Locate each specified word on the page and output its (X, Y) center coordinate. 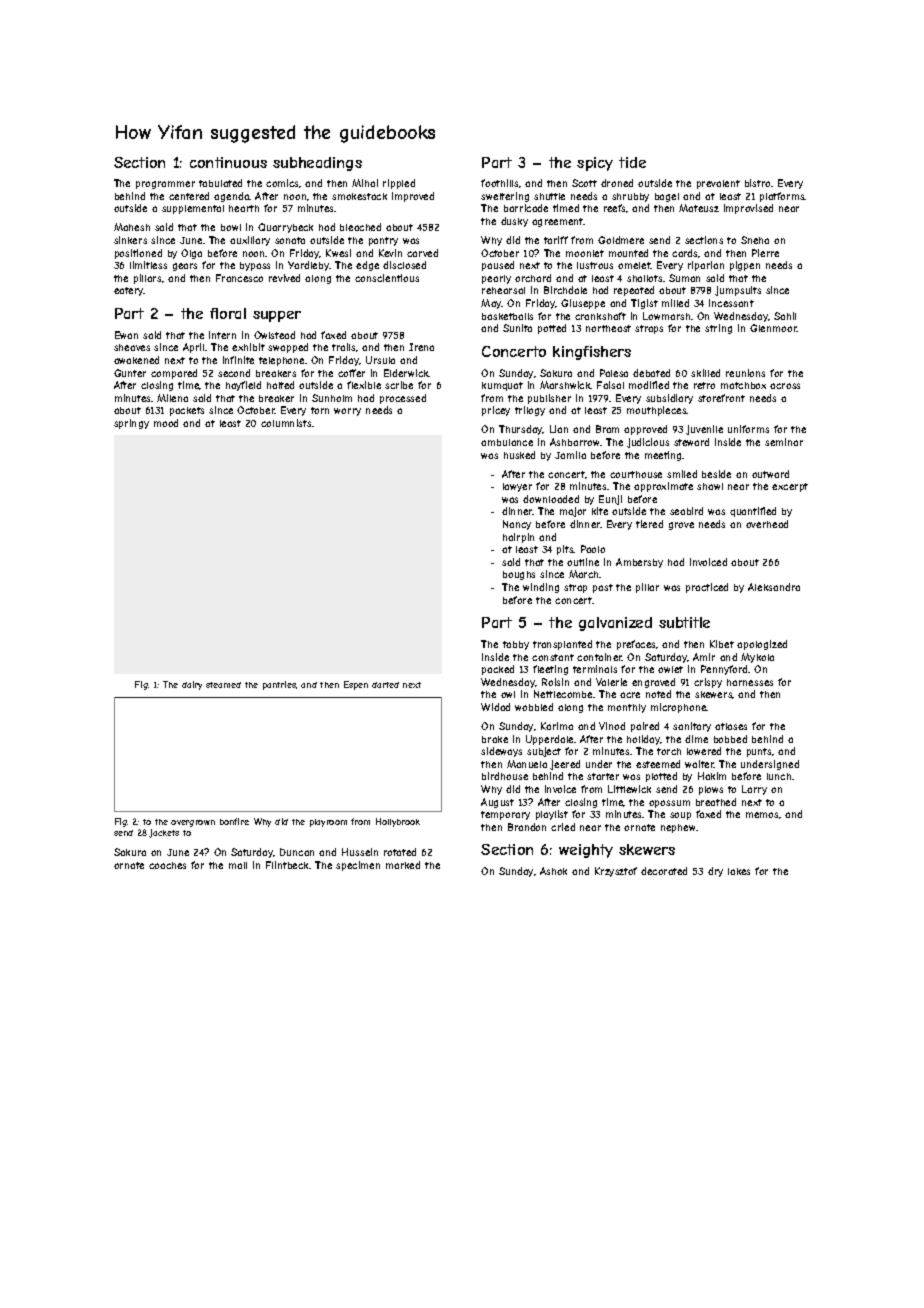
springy (131, 424)
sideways (501, 752)
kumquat (502, 386)
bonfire (234, 821)
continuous (228, 162)
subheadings (317, 164)
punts (759, 752)
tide (632, 162)
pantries (279, 685)
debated (651, 373)
